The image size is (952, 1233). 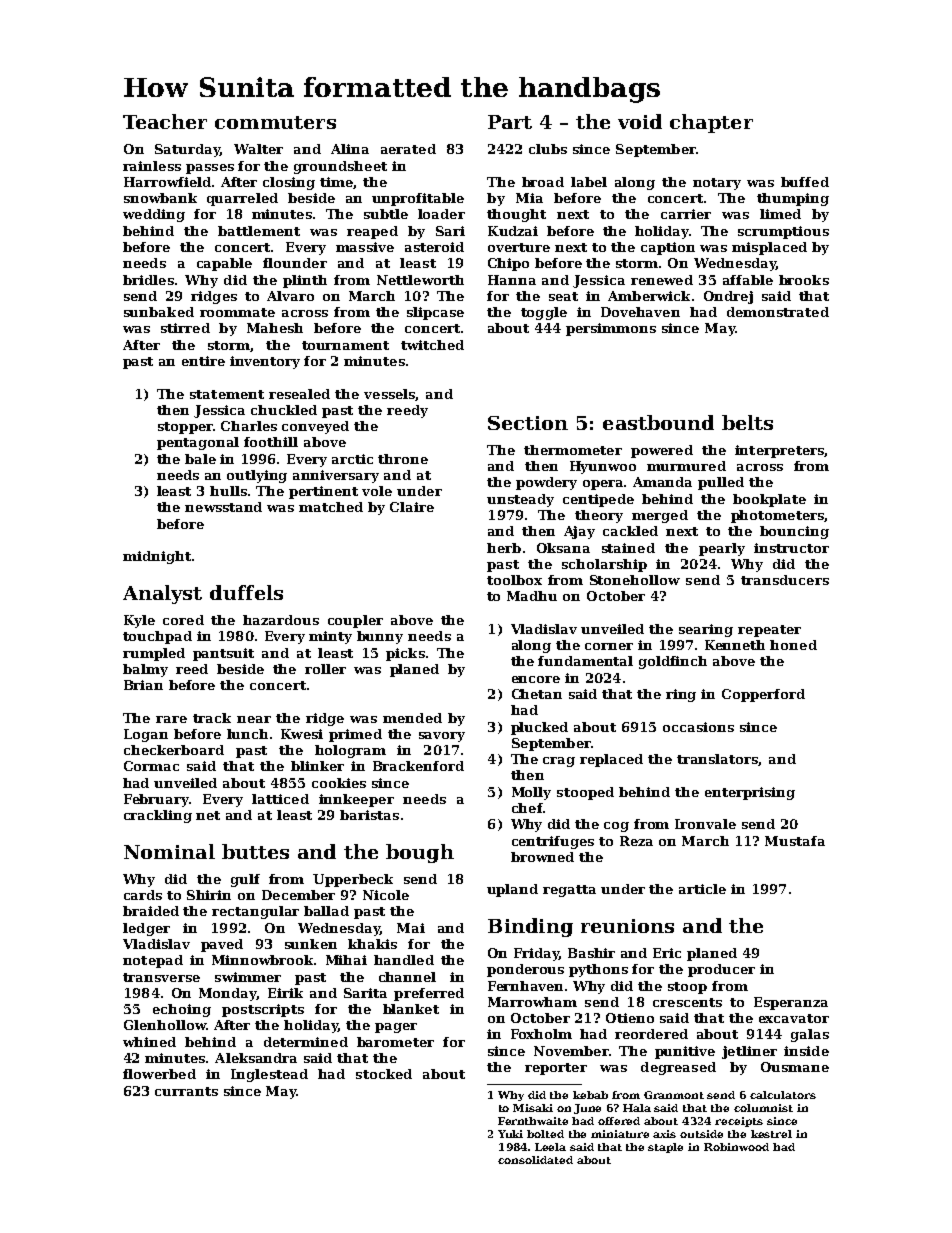 I want to click on Stonehollow, so click(x=635, y=580).
